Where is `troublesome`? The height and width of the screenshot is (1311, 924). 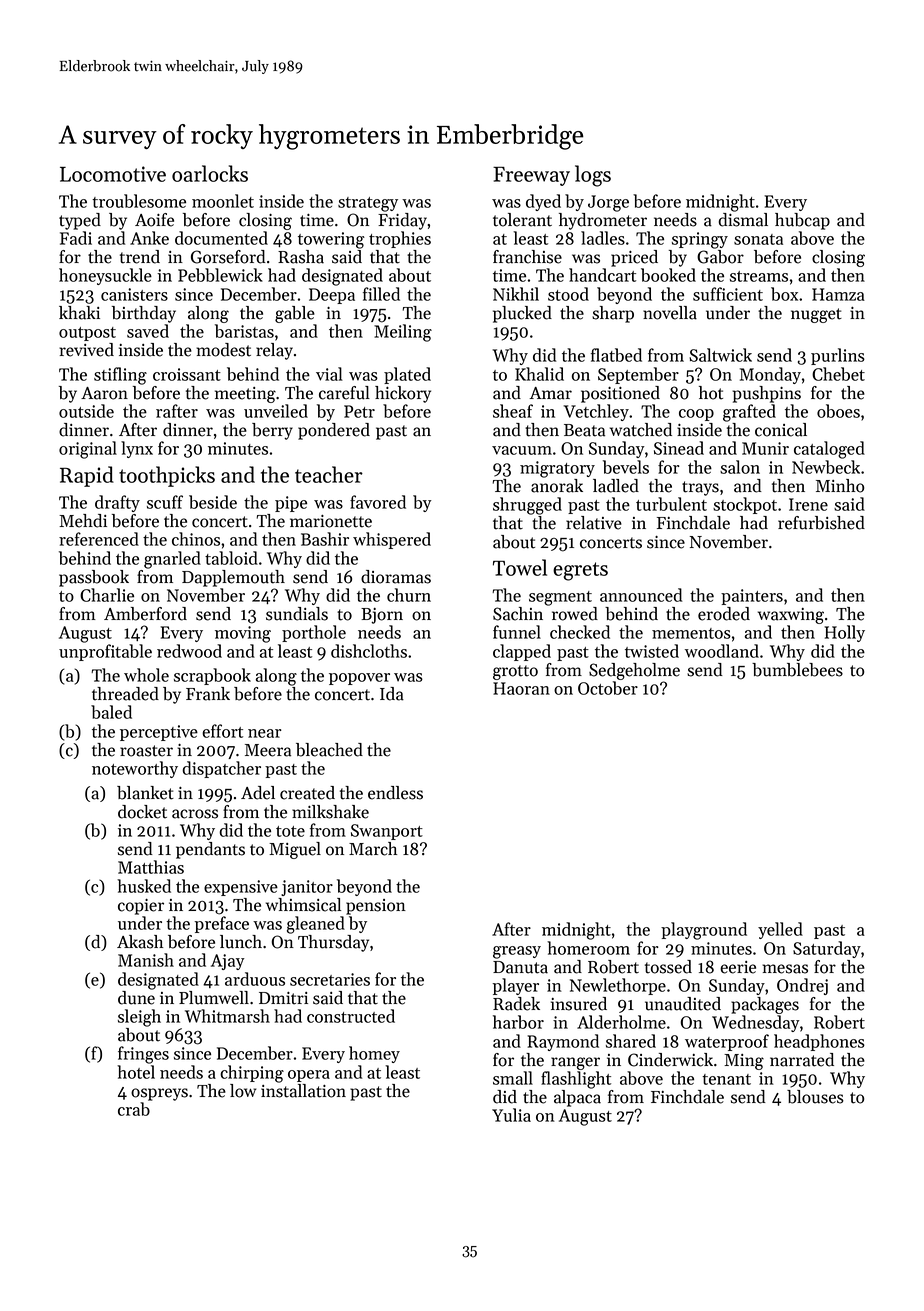 troublesome is located at coordinates (139, 201).
